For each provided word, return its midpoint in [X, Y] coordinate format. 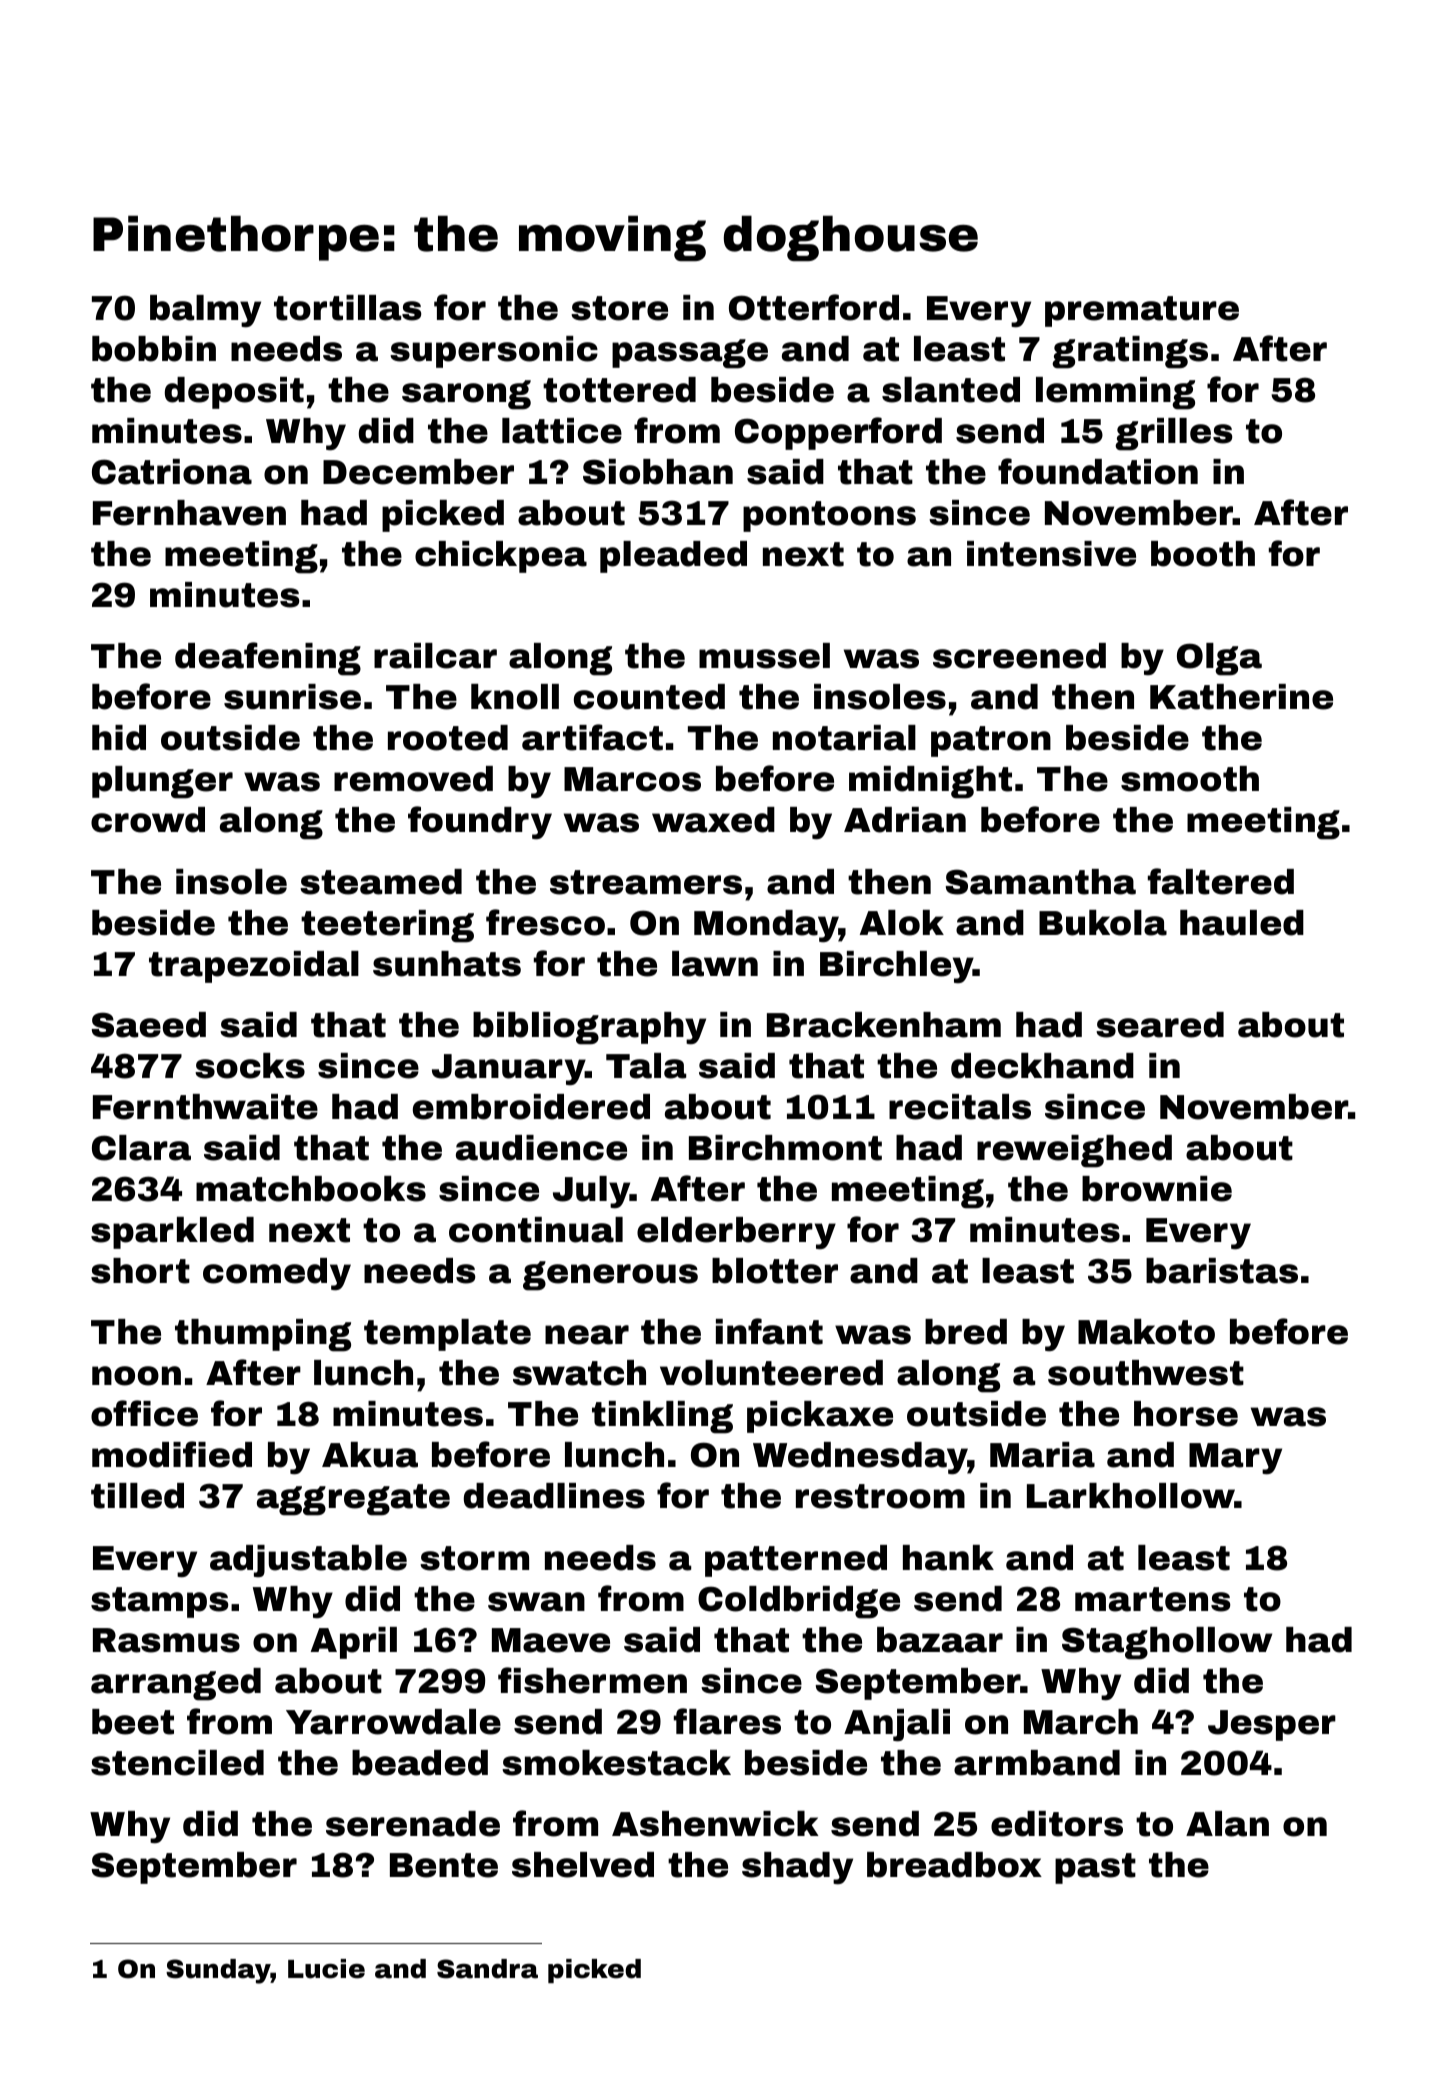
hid [119, 738]
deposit [234, 393]
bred [966, 1332]
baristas [1222, 1271]
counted [649, 697]
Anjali [897, 1725]
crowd [148, 820]
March [1081, 1722]
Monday [766, 926]
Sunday [218, 1971]
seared [1160, 1025]
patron [991, 741]
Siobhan [658, 472]
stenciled [177, 1763]
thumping [263, 1335]
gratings [1130, 352]
